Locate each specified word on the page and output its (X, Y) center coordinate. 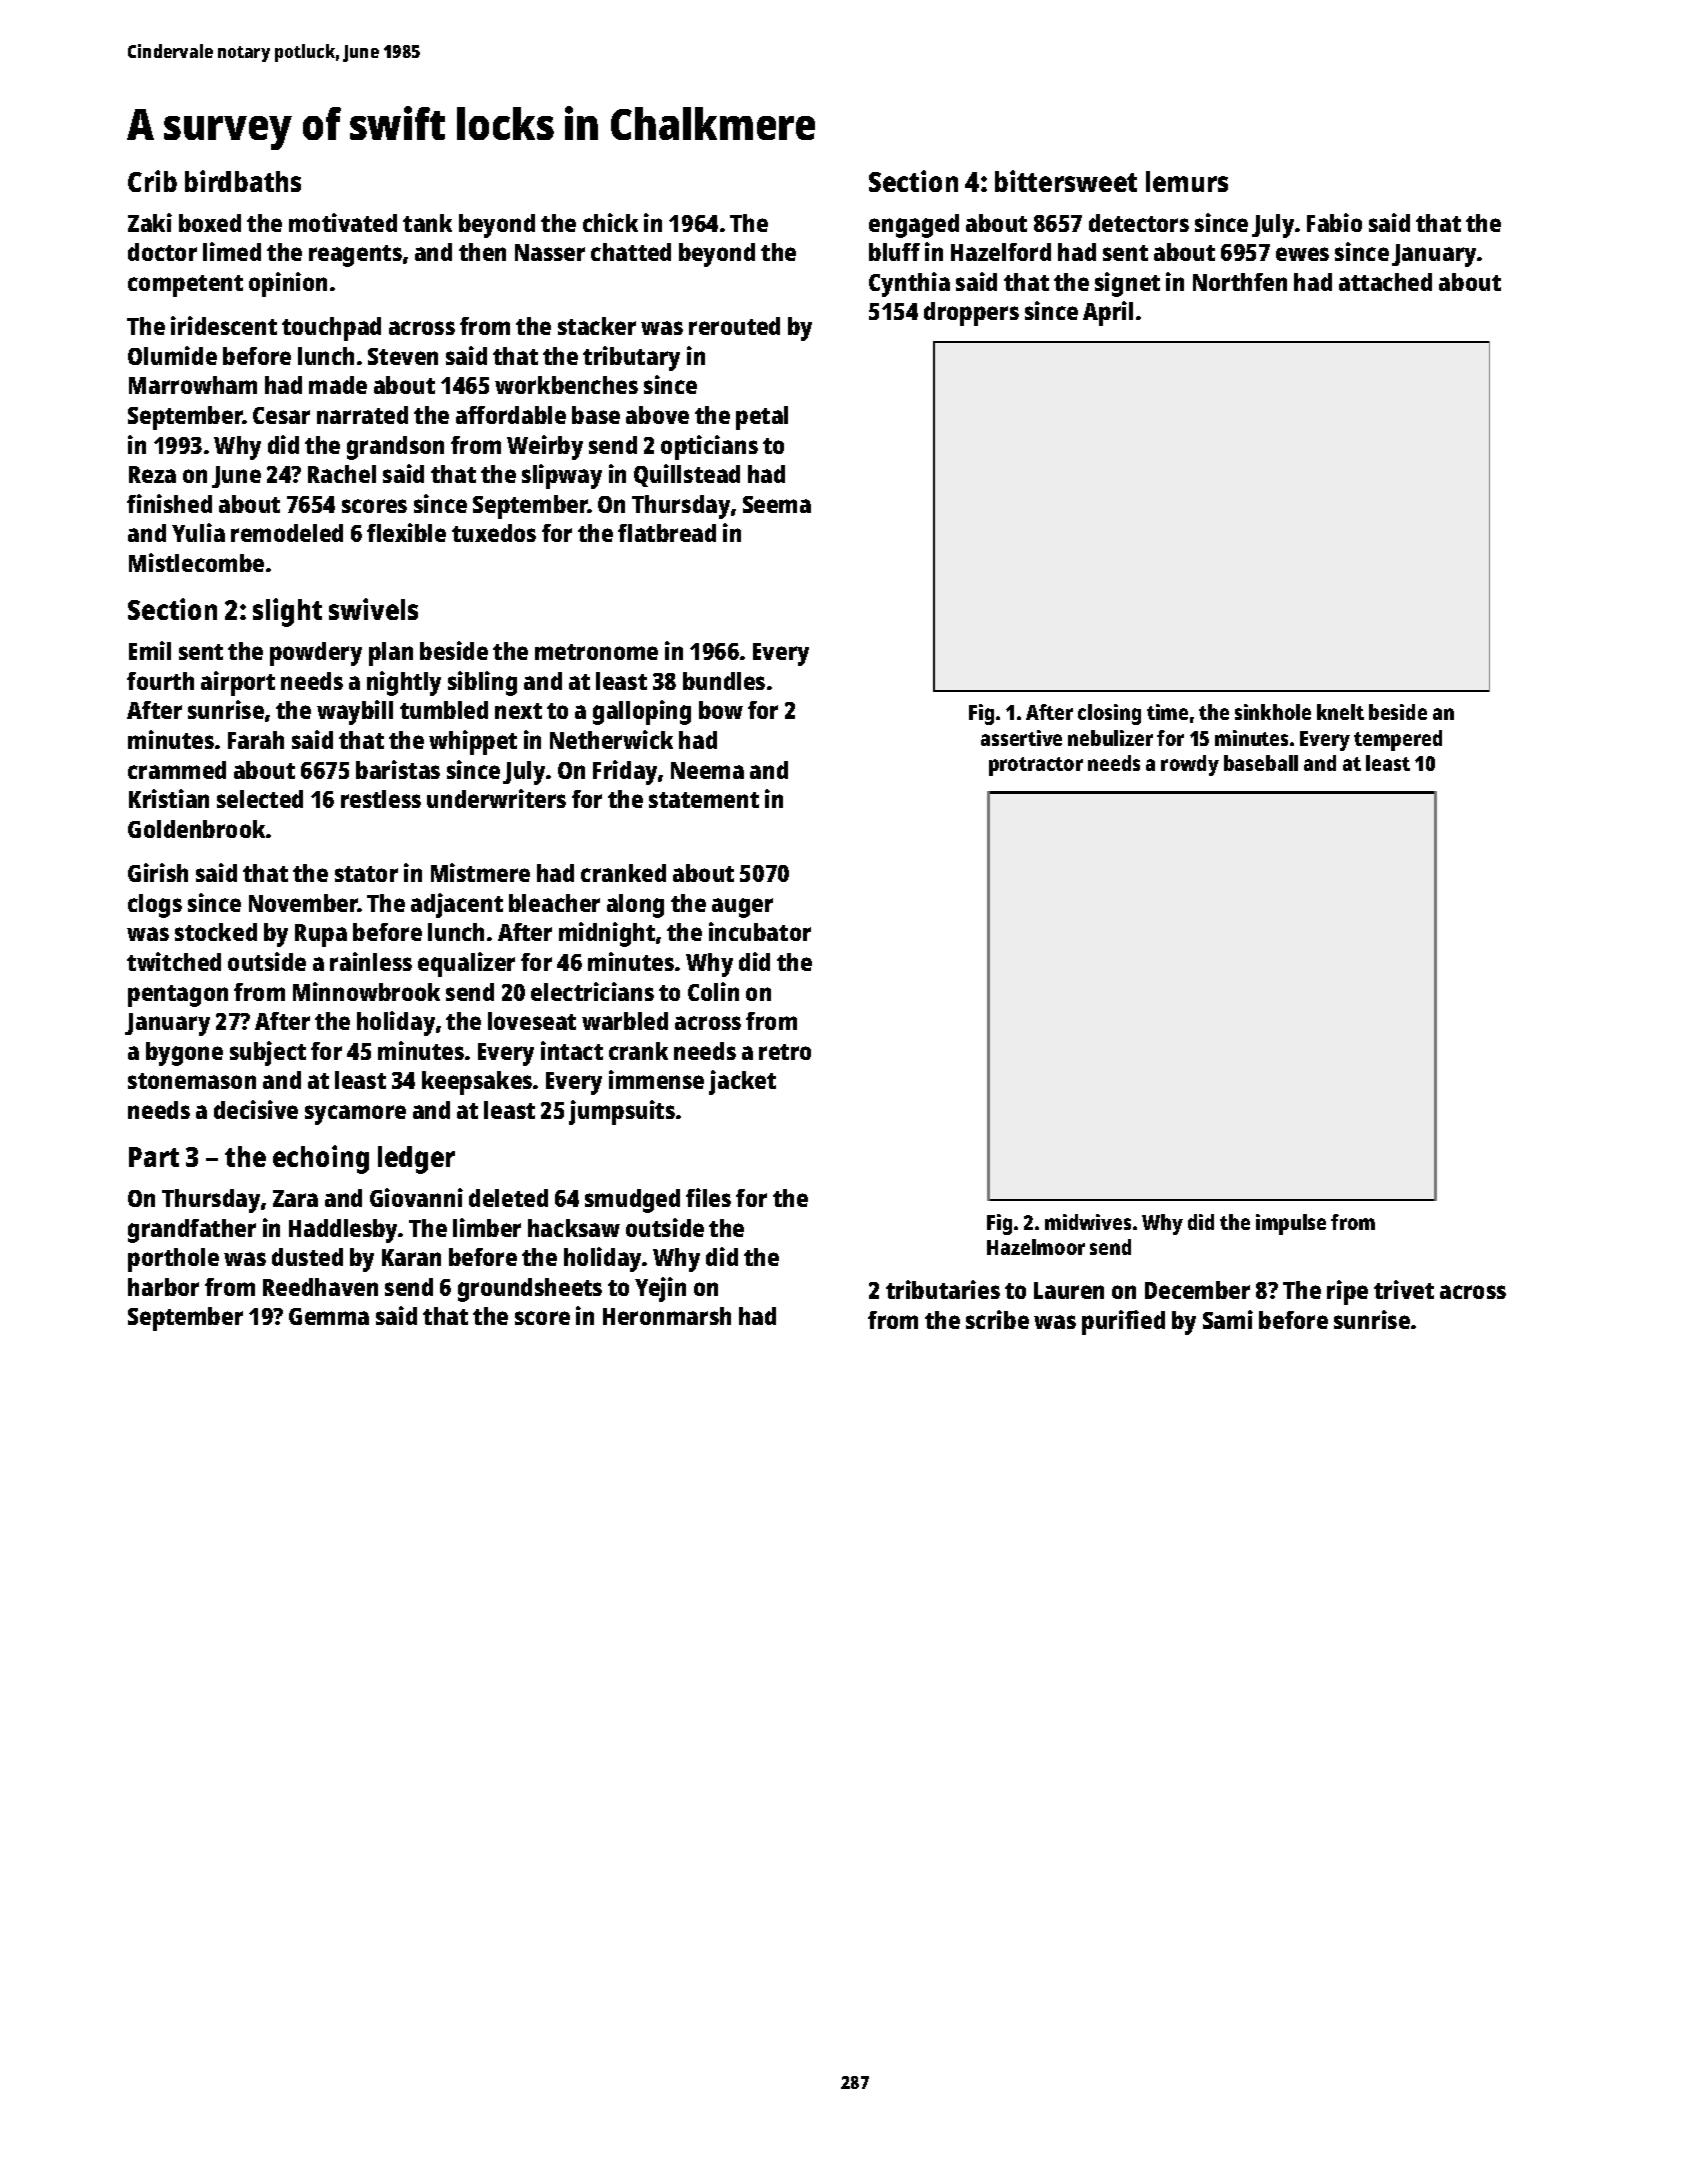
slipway (562, 476)
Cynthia (909, 284)
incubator (760, 931)
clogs (155, 906)
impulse (1291, 1224)
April (1108, 313)
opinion (288, 284)
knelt (1340, 712)
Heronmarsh (667, 1316)
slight (287, 612)
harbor (163, 1287)
